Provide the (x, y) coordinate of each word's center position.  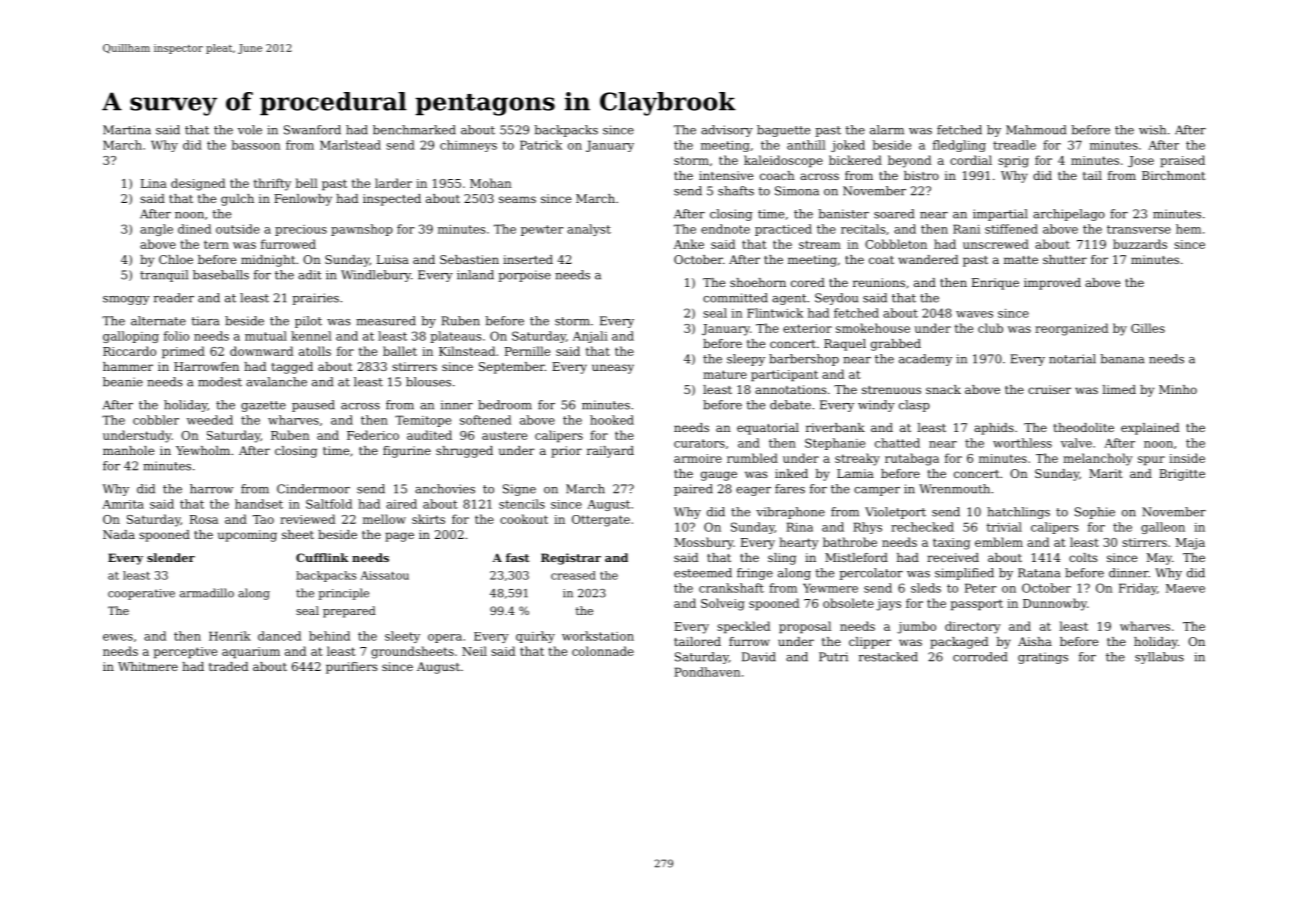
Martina (127, 130)
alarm (887, 130)
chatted (897, 443)
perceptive (185, 653)
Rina (799, 527)
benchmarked (414, 130)
